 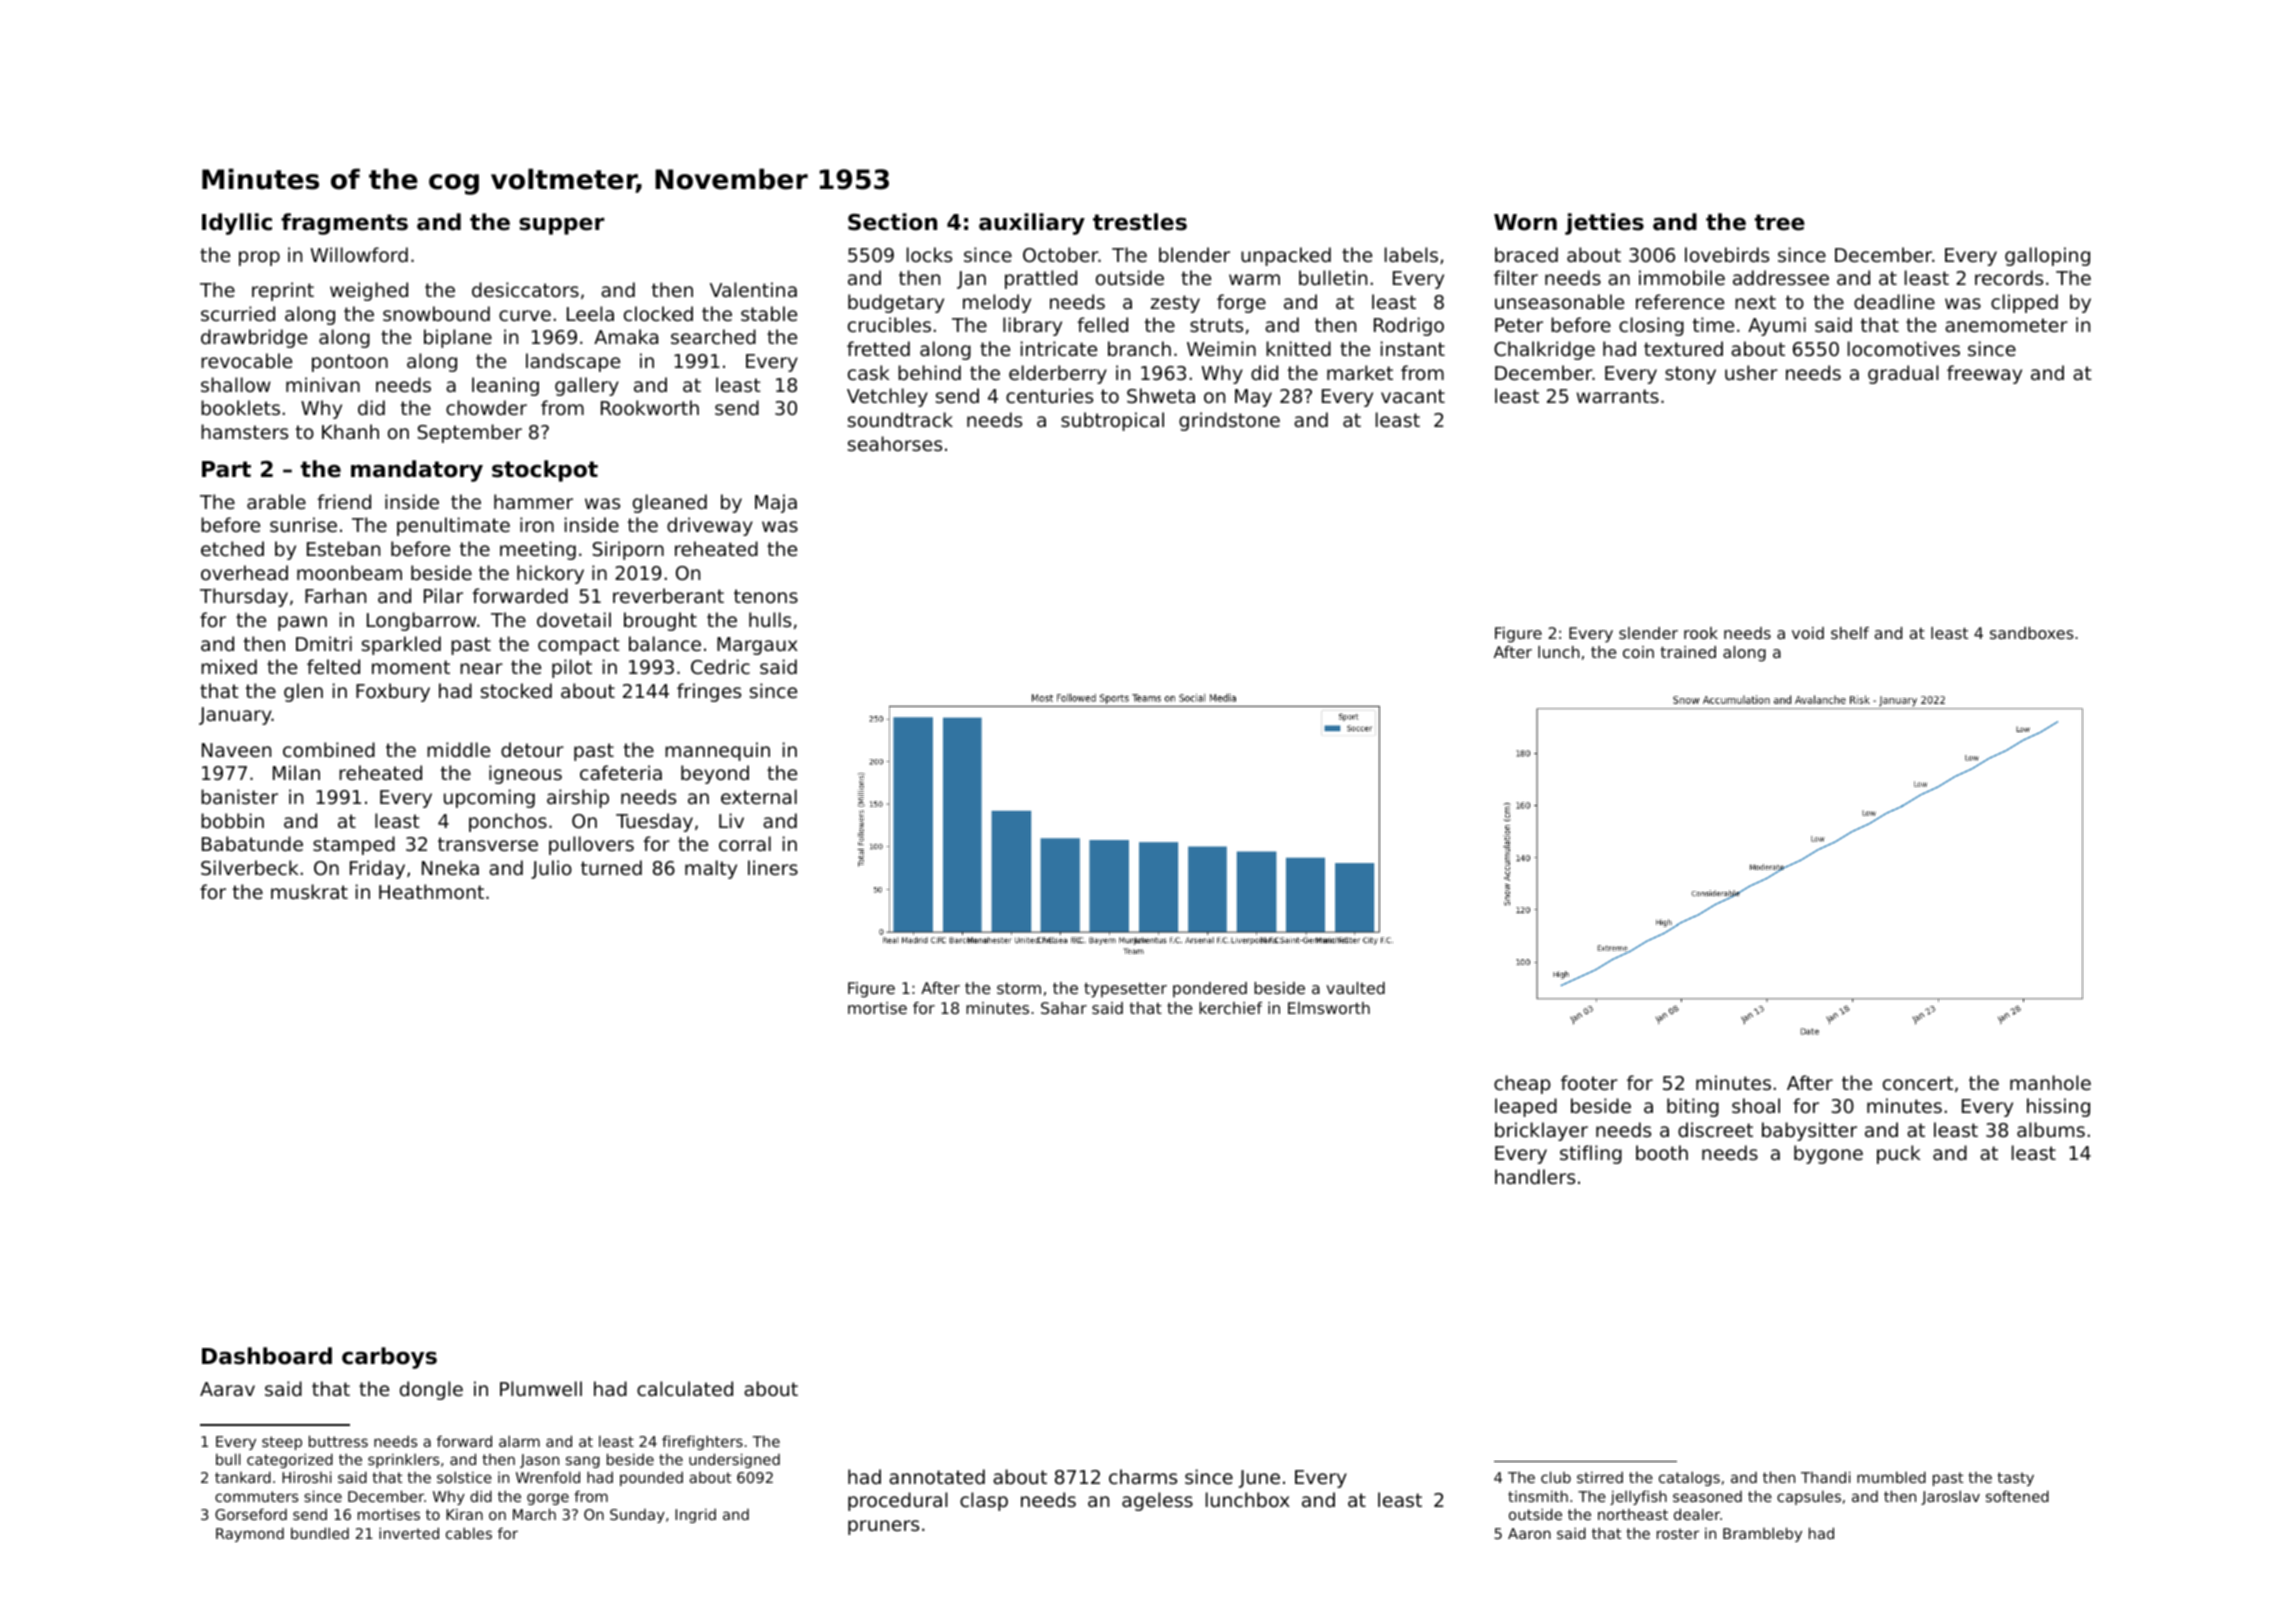 I want to click on calculated, so click(x=685, y=1388).
